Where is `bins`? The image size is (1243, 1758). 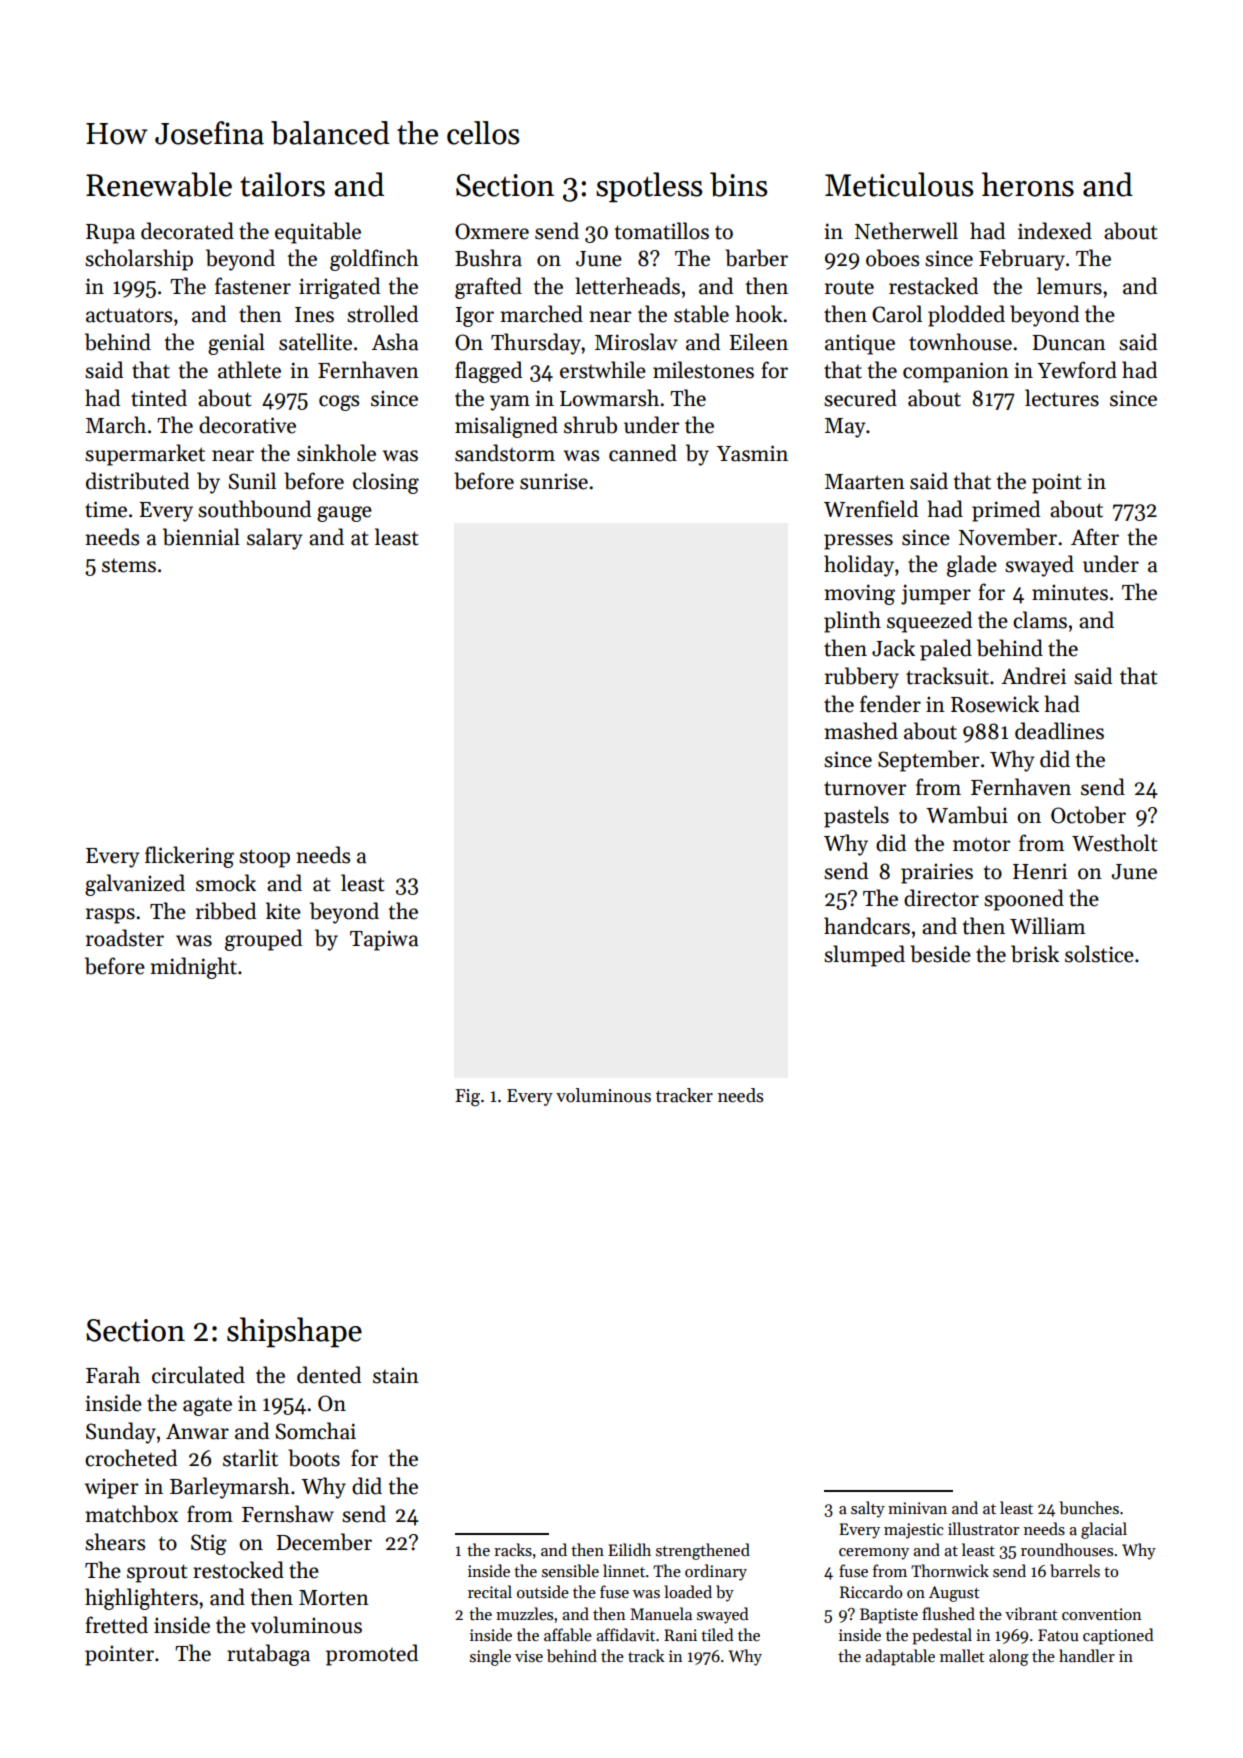 bins is located at coordinates (738, 184).
